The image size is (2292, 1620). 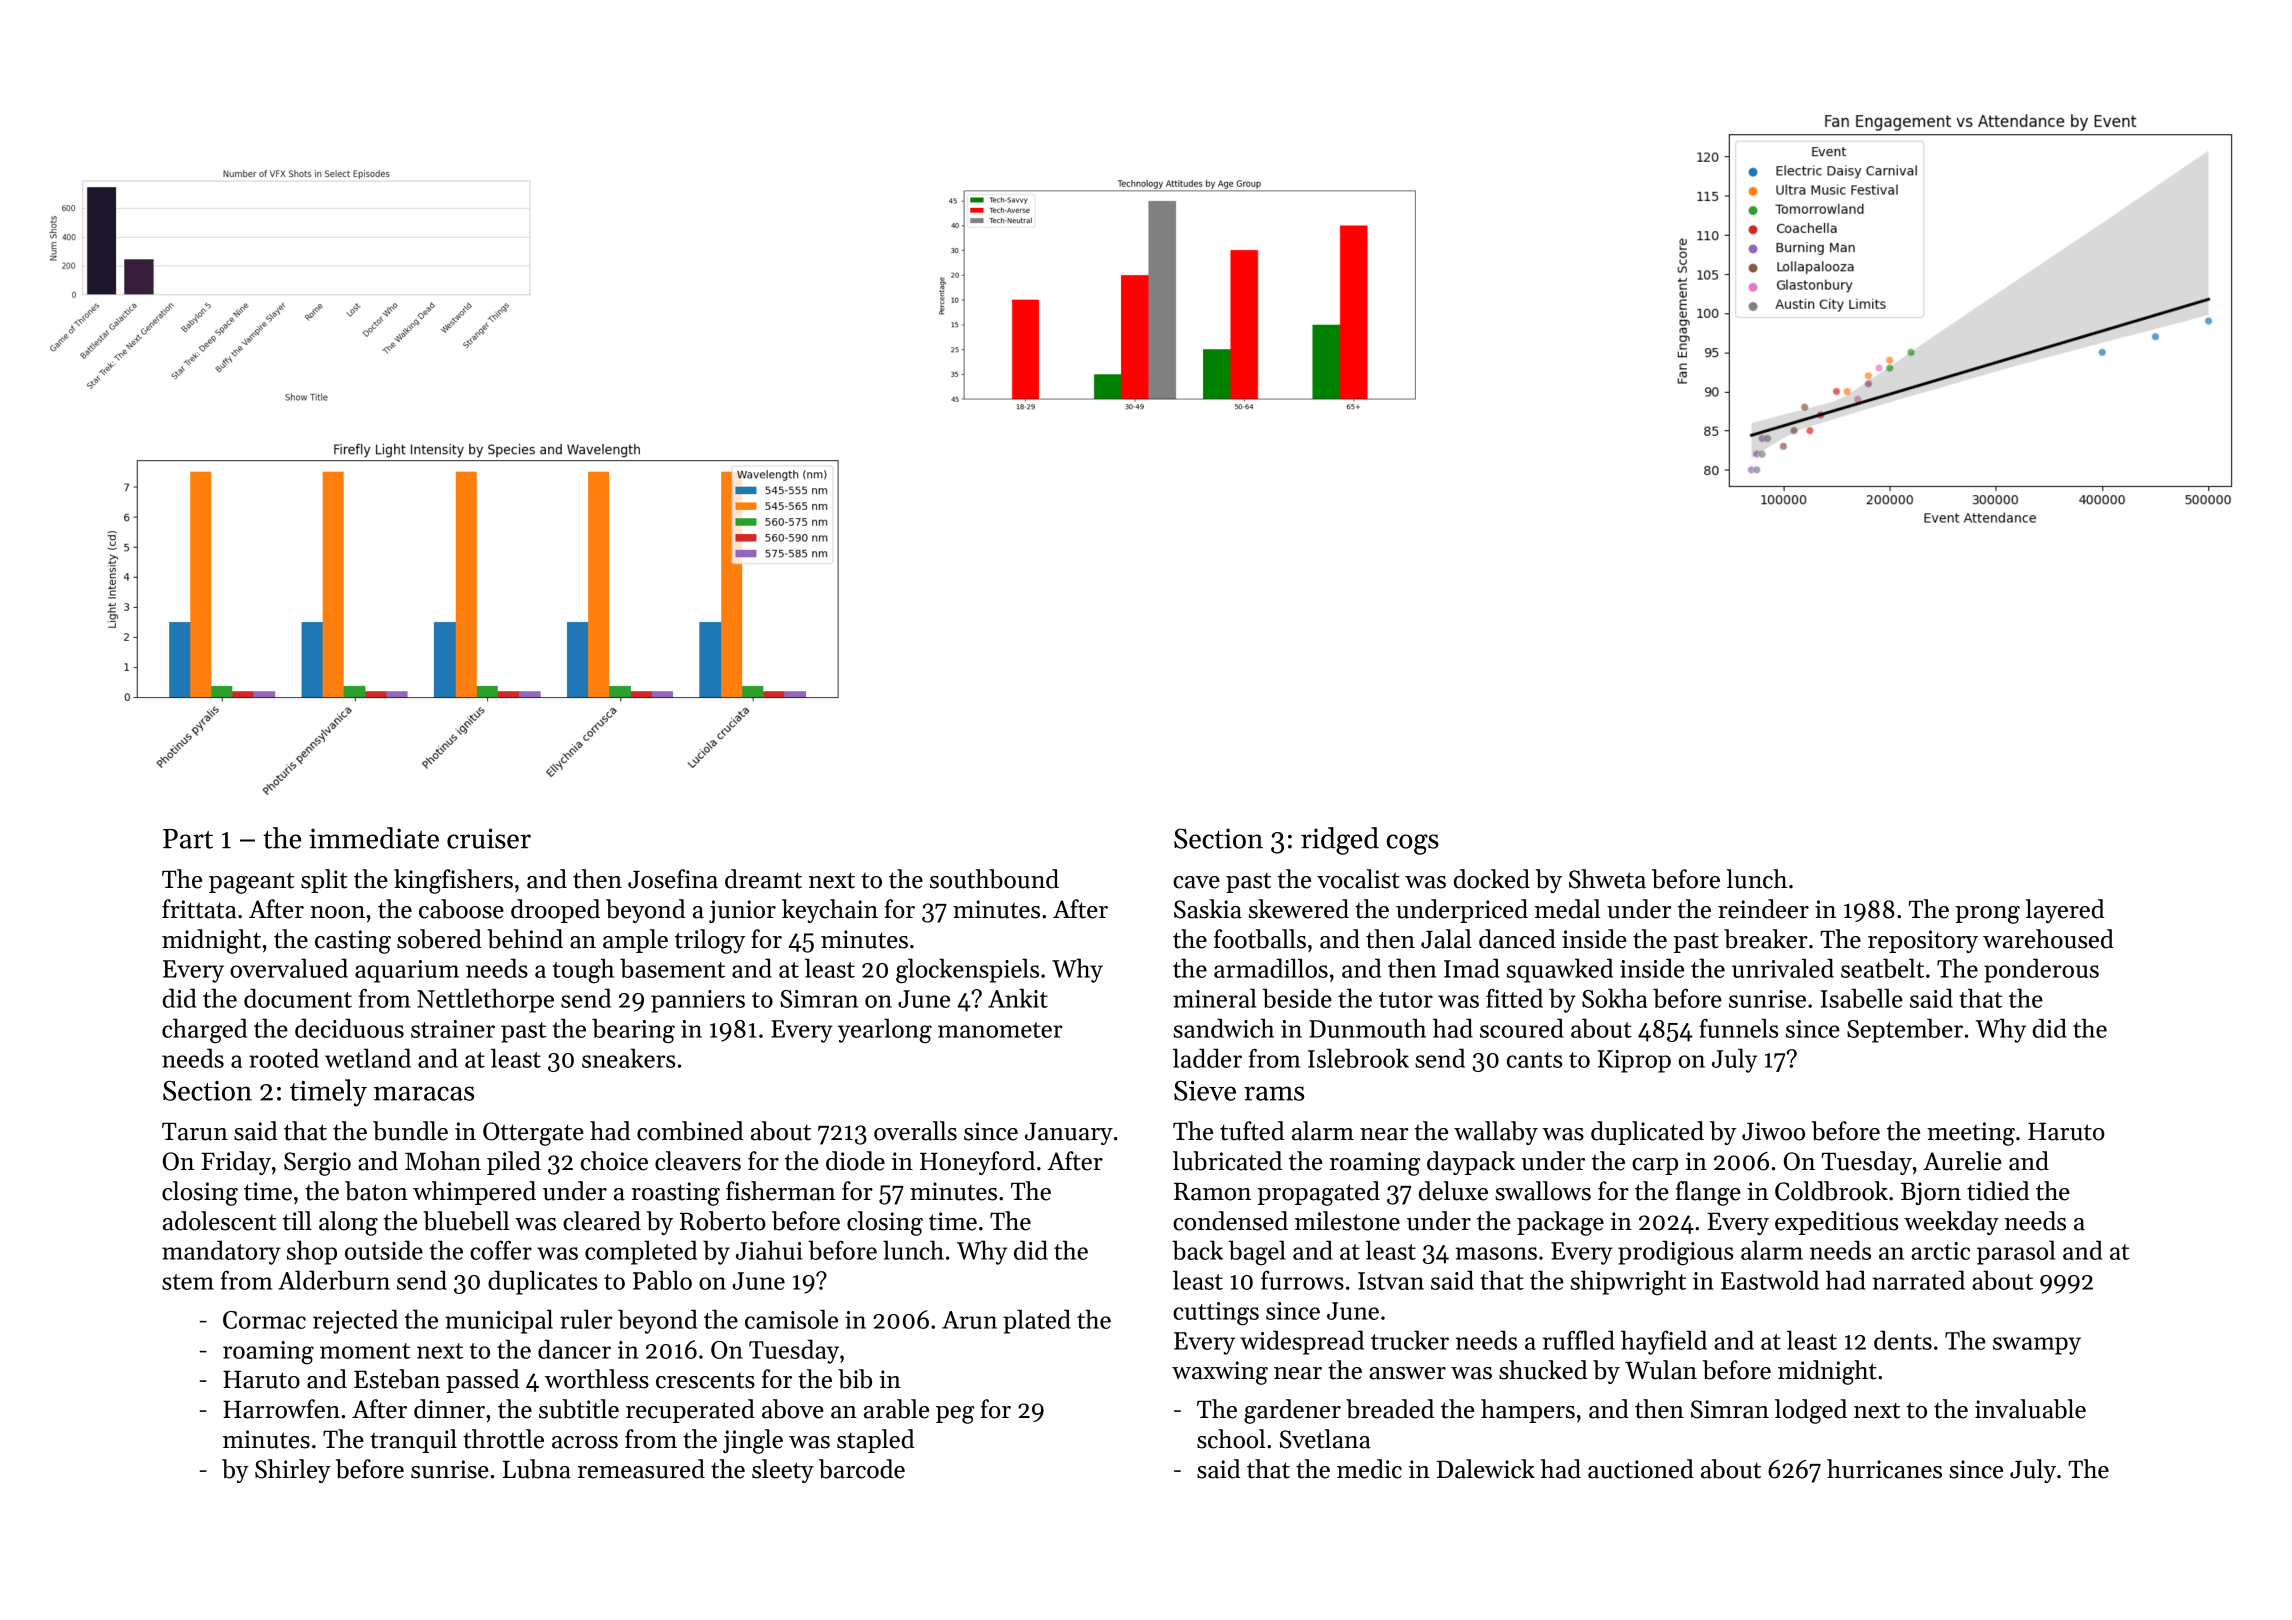 I want to click on municipal, so click(x=499, y=1321).
